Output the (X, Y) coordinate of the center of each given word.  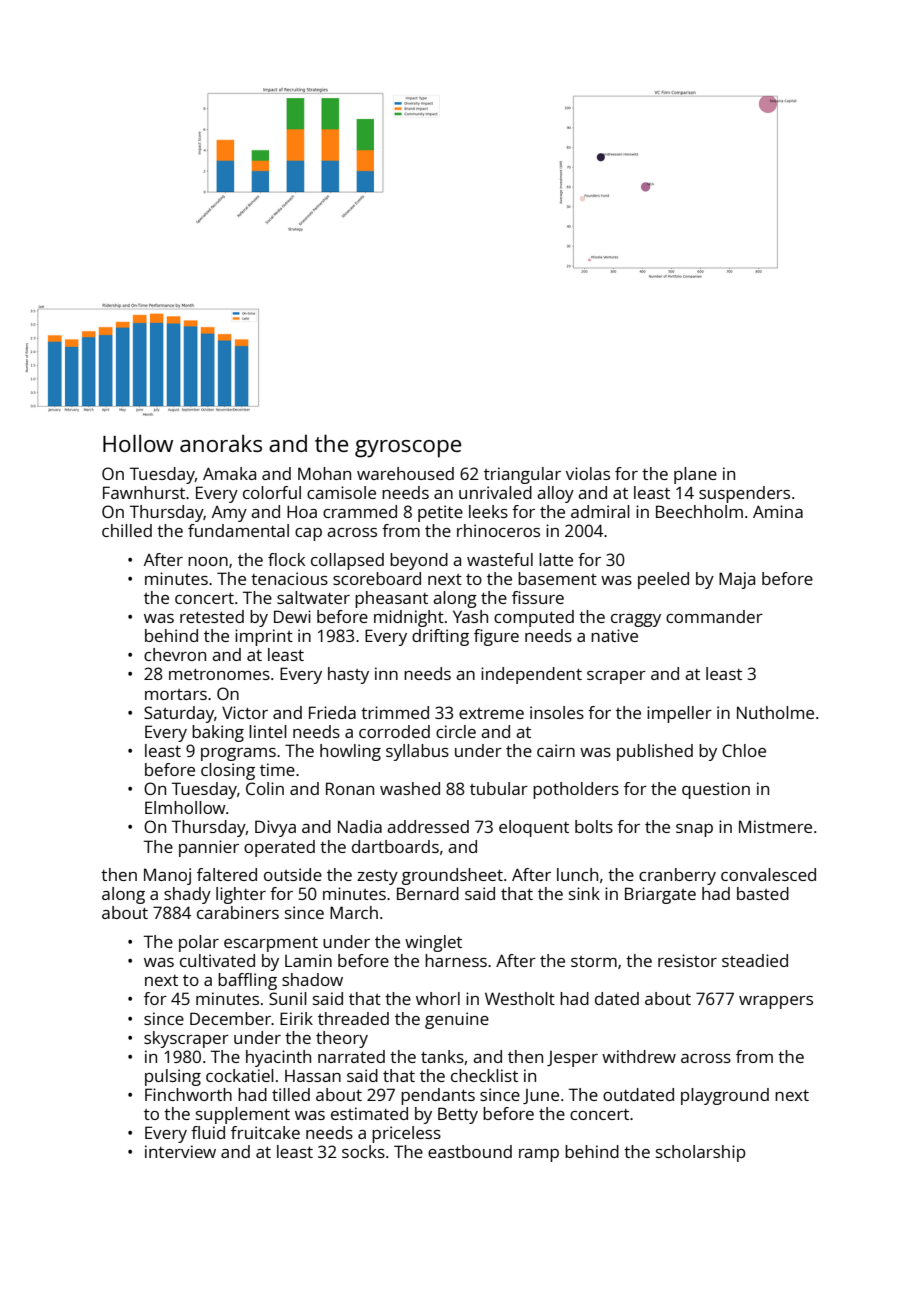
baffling (247, 981)
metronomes (219, 674)
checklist (484, 1075)
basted (763, 893)
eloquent (534, 828)
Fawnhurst (144, 492)
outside (293, 874)
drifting (440, 637)
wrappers (776, 1002)
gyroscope (408, 449)
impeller (679, 714)
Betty (458, 1115)
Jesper (572, 1059)
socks (363, 1151)
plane (695, 475)
